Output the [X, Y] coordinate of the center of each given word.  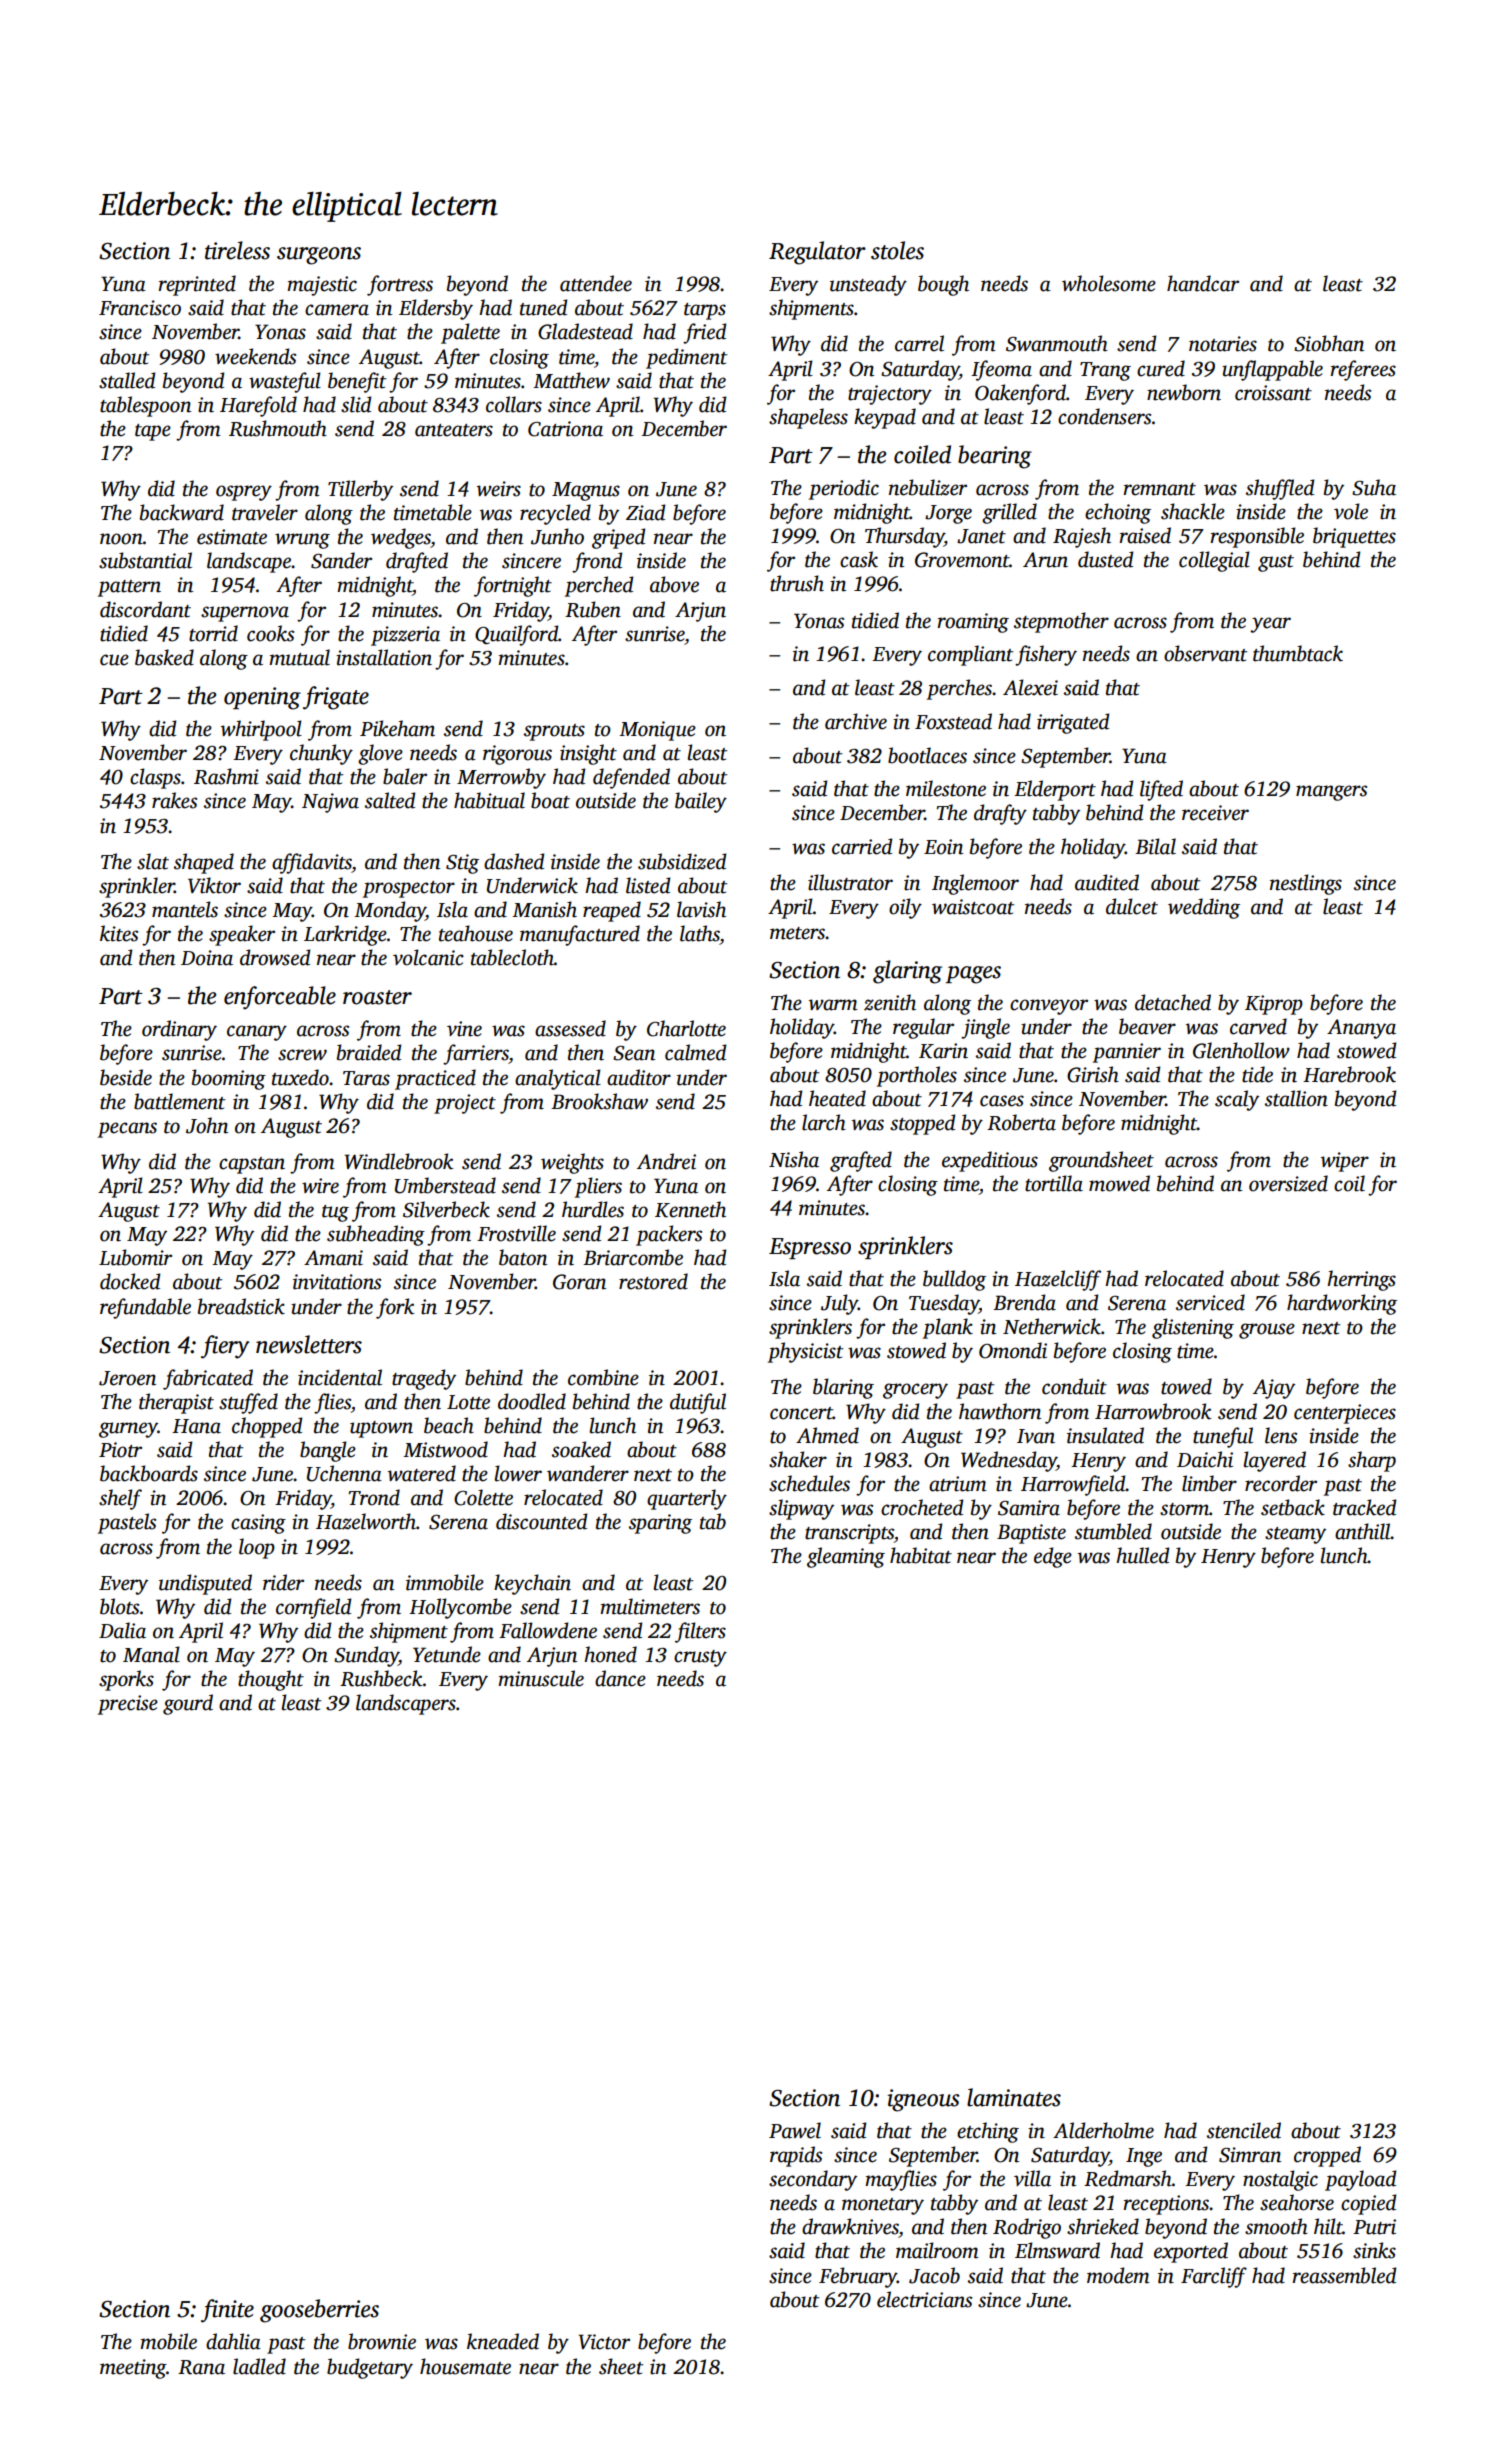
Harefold [258, 406]
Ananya [1361, 1029]
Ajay [1274, 1389]
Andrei [666, 1161]
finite [227, 2311]
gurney [128, 1430]
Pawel [795, 2130]
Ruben [593, 609]
